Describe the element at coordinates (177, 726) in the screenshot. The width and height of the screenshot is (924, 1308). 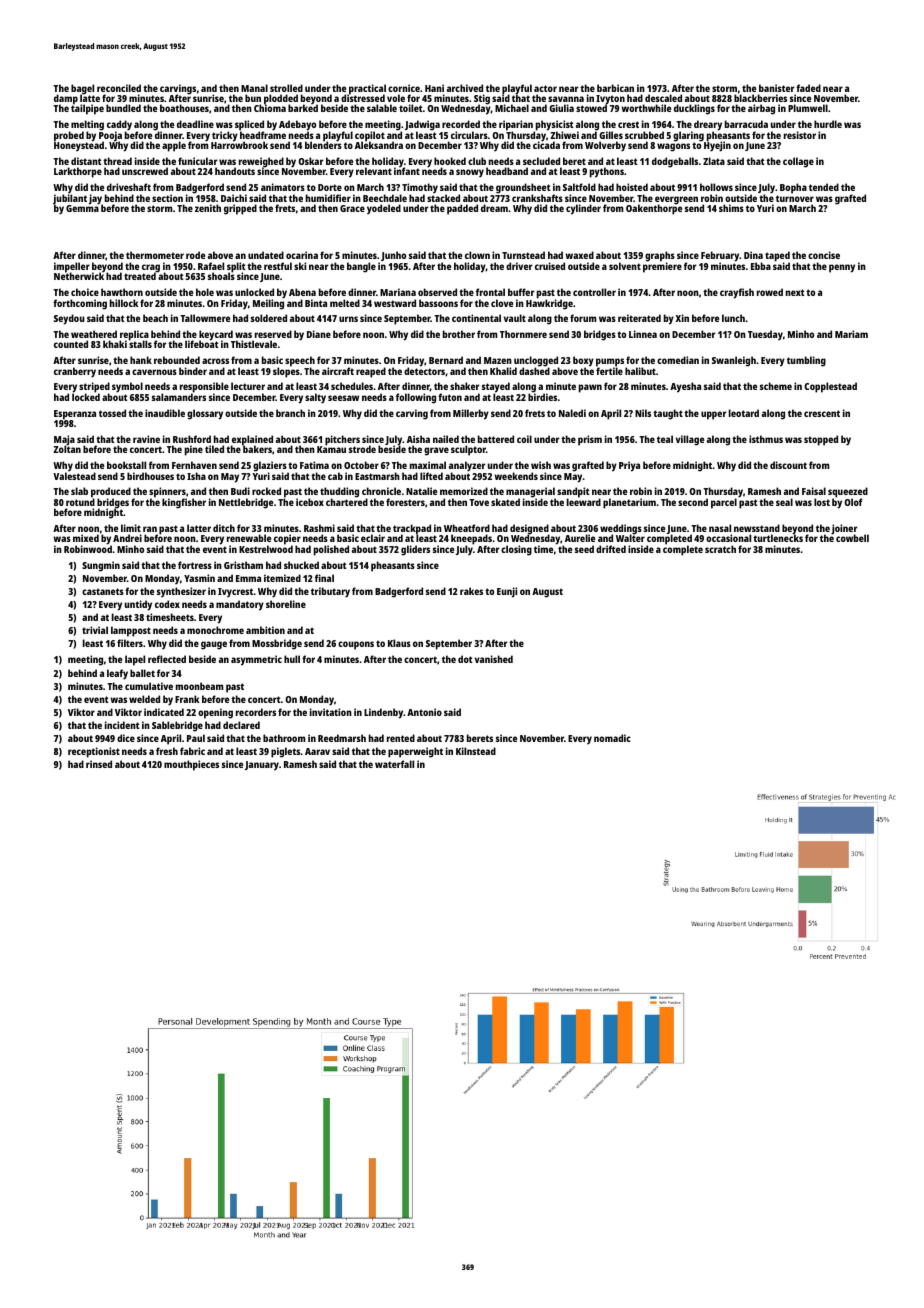
I see `Sablebridge` at that location.
